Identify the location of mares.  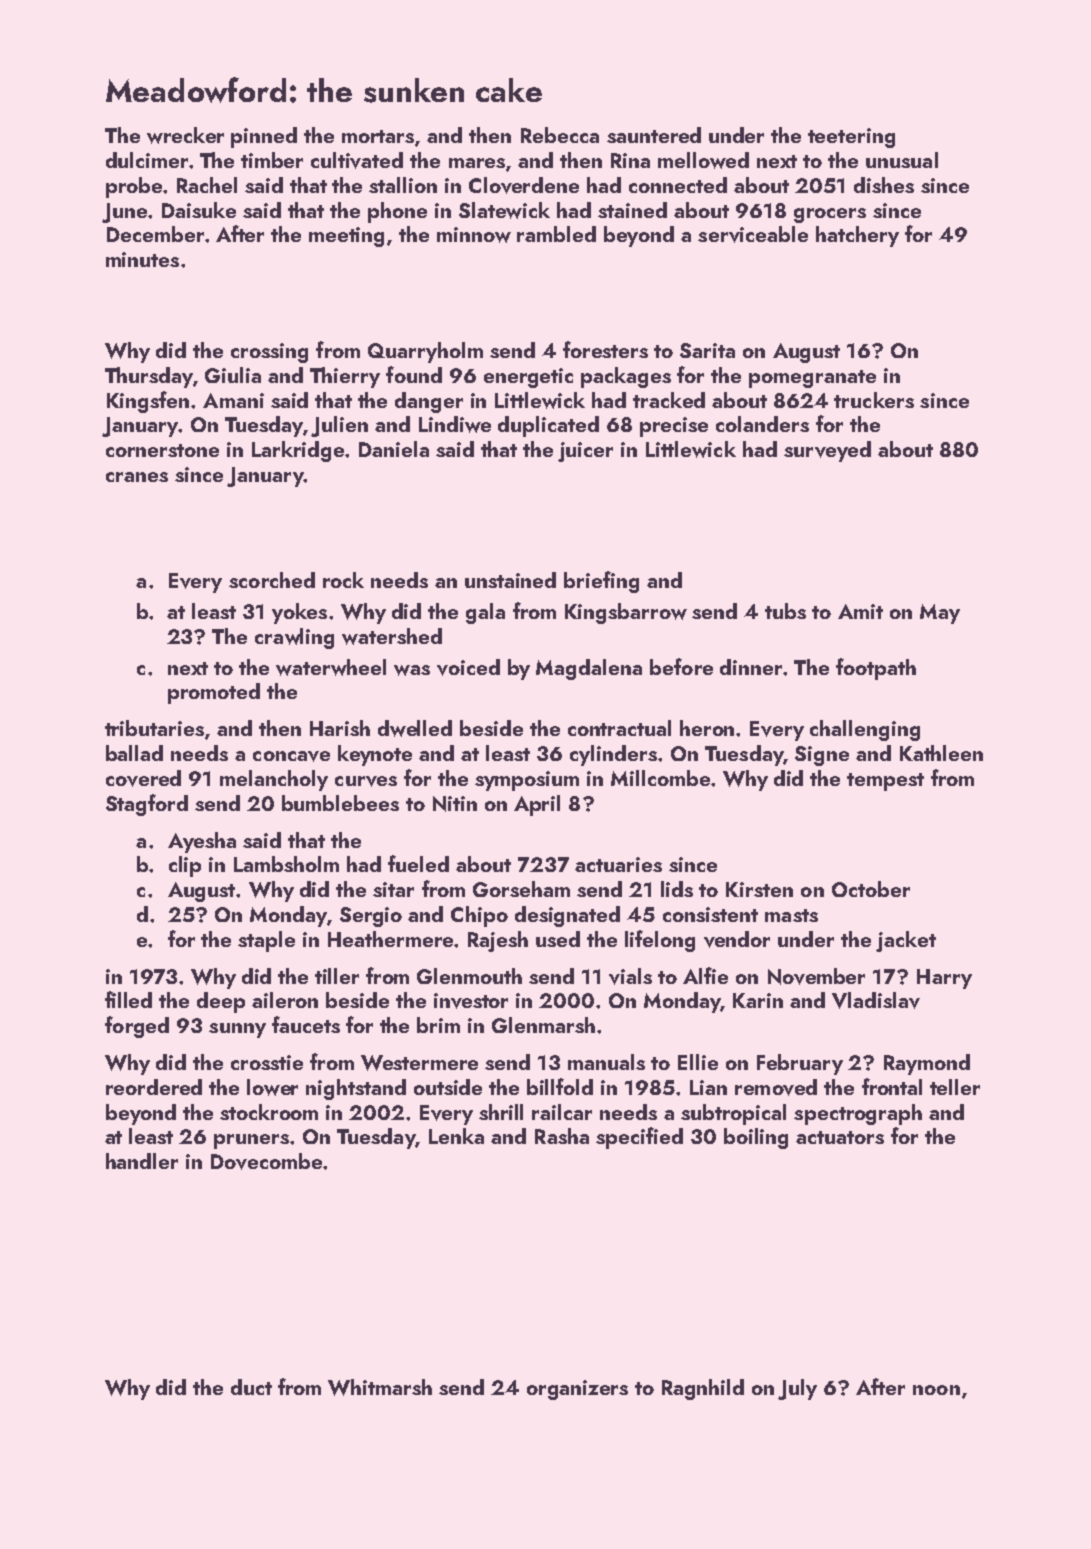
(477, 163).
